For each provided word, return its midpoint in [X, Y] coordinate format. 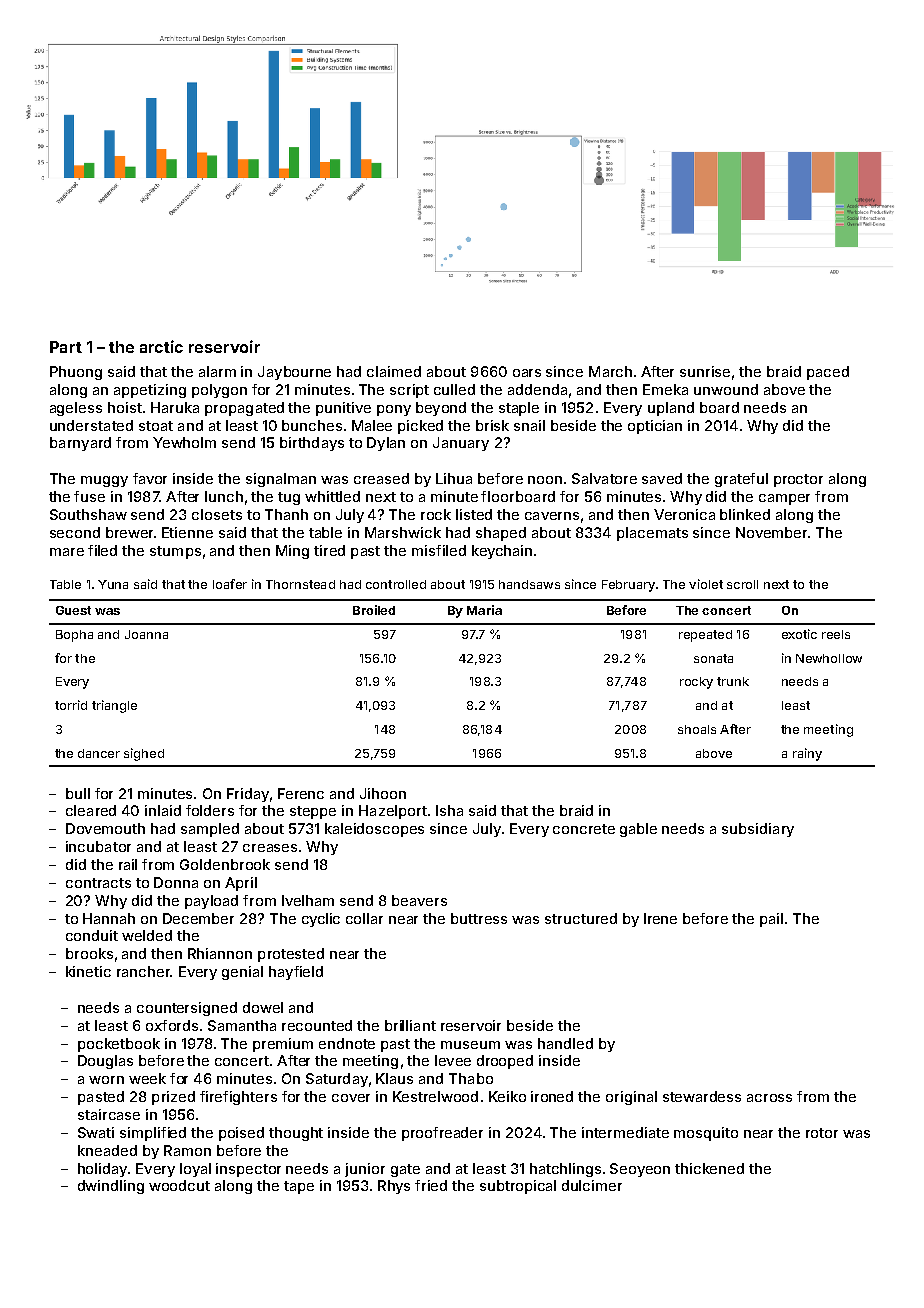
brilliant [410, 1025]
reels [836, 634]
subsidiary [758, 830]
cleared [91, 810]
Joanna [146, 634]
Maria [484, 610]
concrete [584, 829]
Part [66, 347]
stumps [175, 552]
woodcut [179, 1185]
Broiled [374, 610]
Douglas [105, 1062]
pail [771, 920]
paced [828, 373]
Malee [372, 425]
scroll [742, 584]
